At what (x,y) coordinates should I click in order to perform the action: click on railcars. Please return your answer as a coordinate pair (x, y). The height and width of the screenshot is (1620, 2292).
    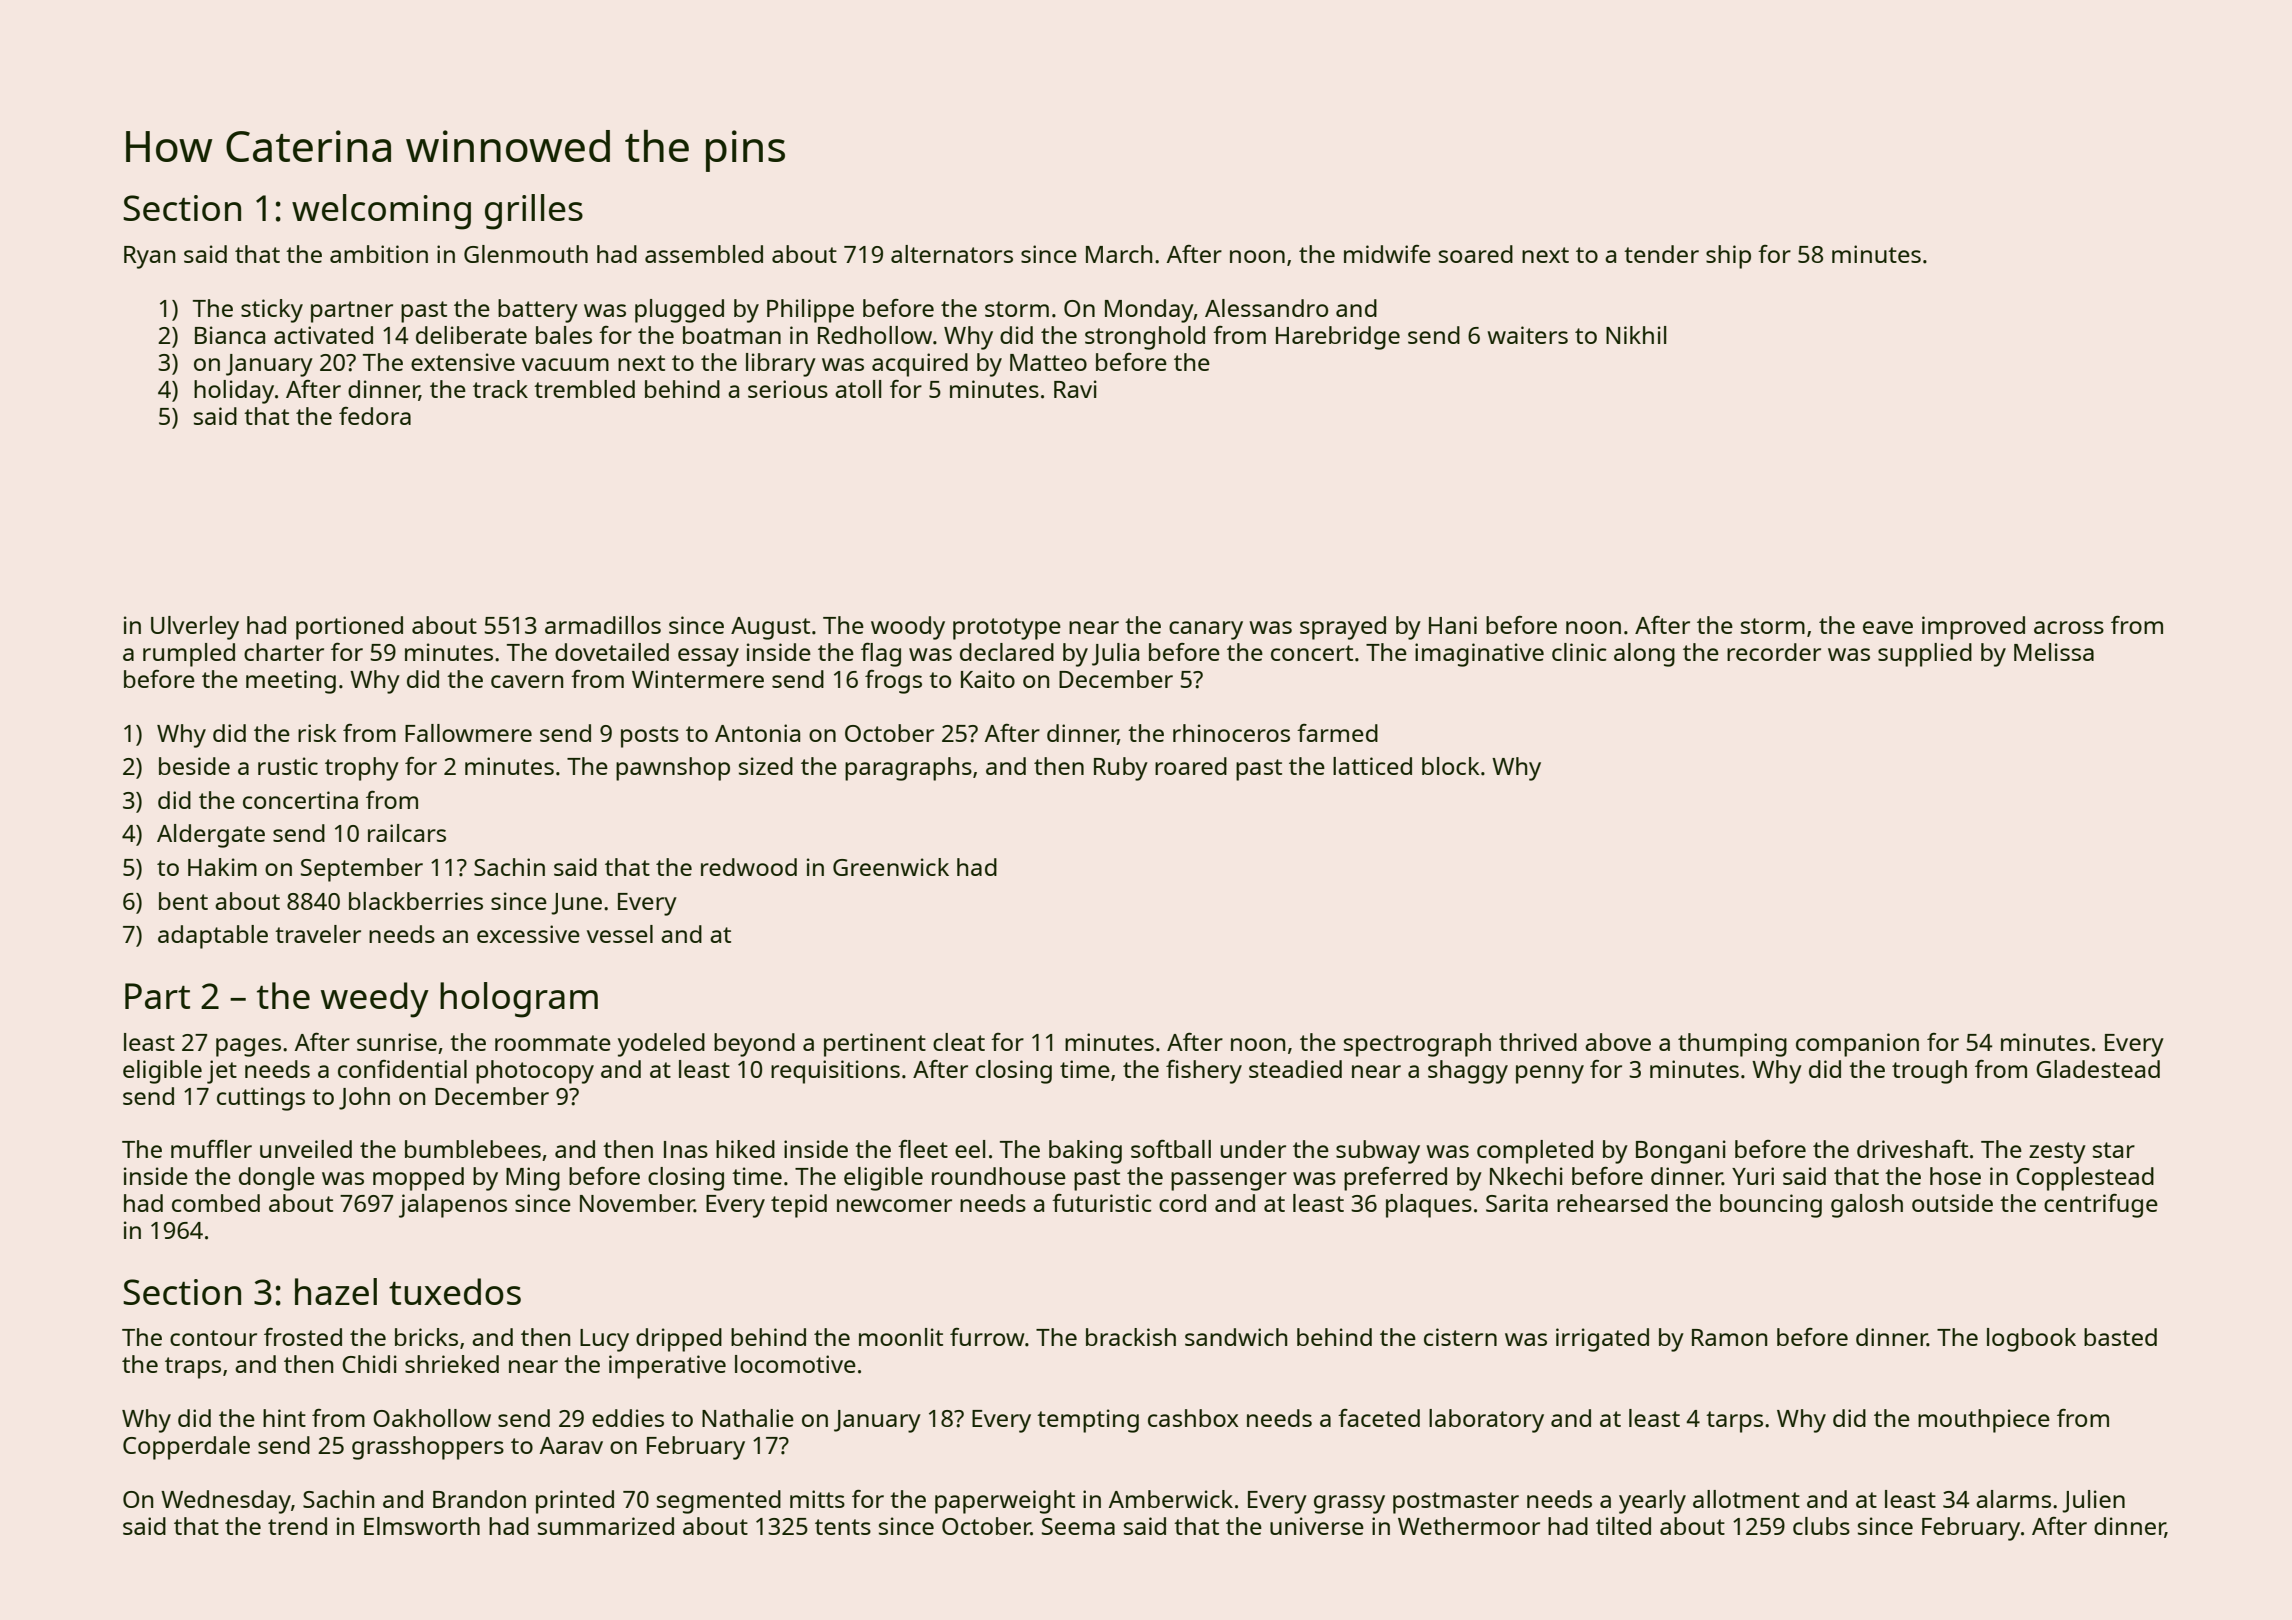
    Looking at the image, I should click on (407, 833).
